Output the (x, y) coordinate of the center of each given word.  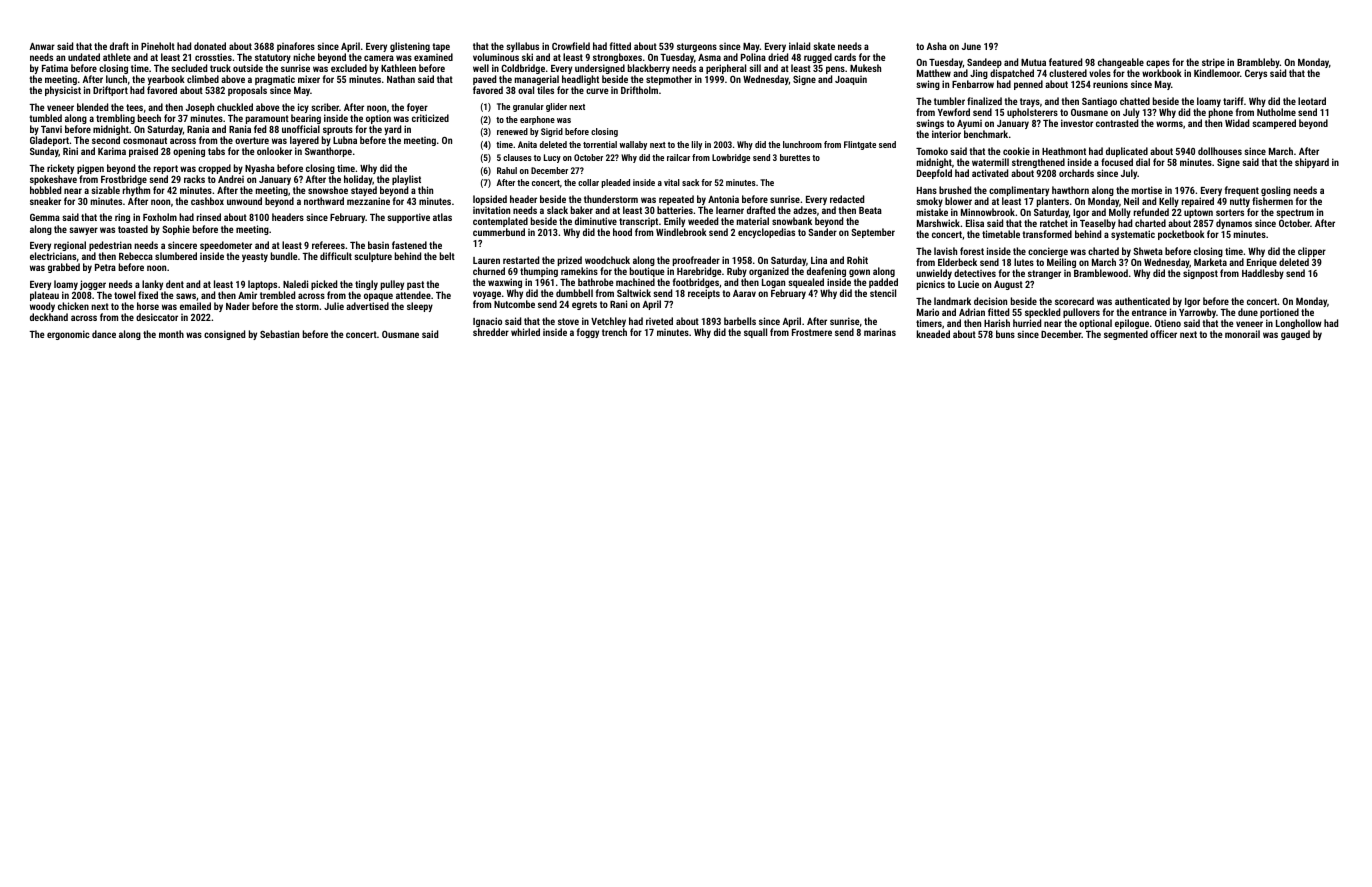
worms (1169, 124)
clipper (1312, 252)
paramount (267, 119)
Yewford (954, 112)
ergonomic (68, 335)
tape (441, 47)
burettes (795, 157)
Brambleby (1258, 64)
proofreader (696, 261)
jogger (93, 285)
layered (304, 141)
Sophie (176, 230)
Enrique (1262, 263)
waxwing (505, 283)
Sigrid (552, 132)
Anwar (42, 46)
